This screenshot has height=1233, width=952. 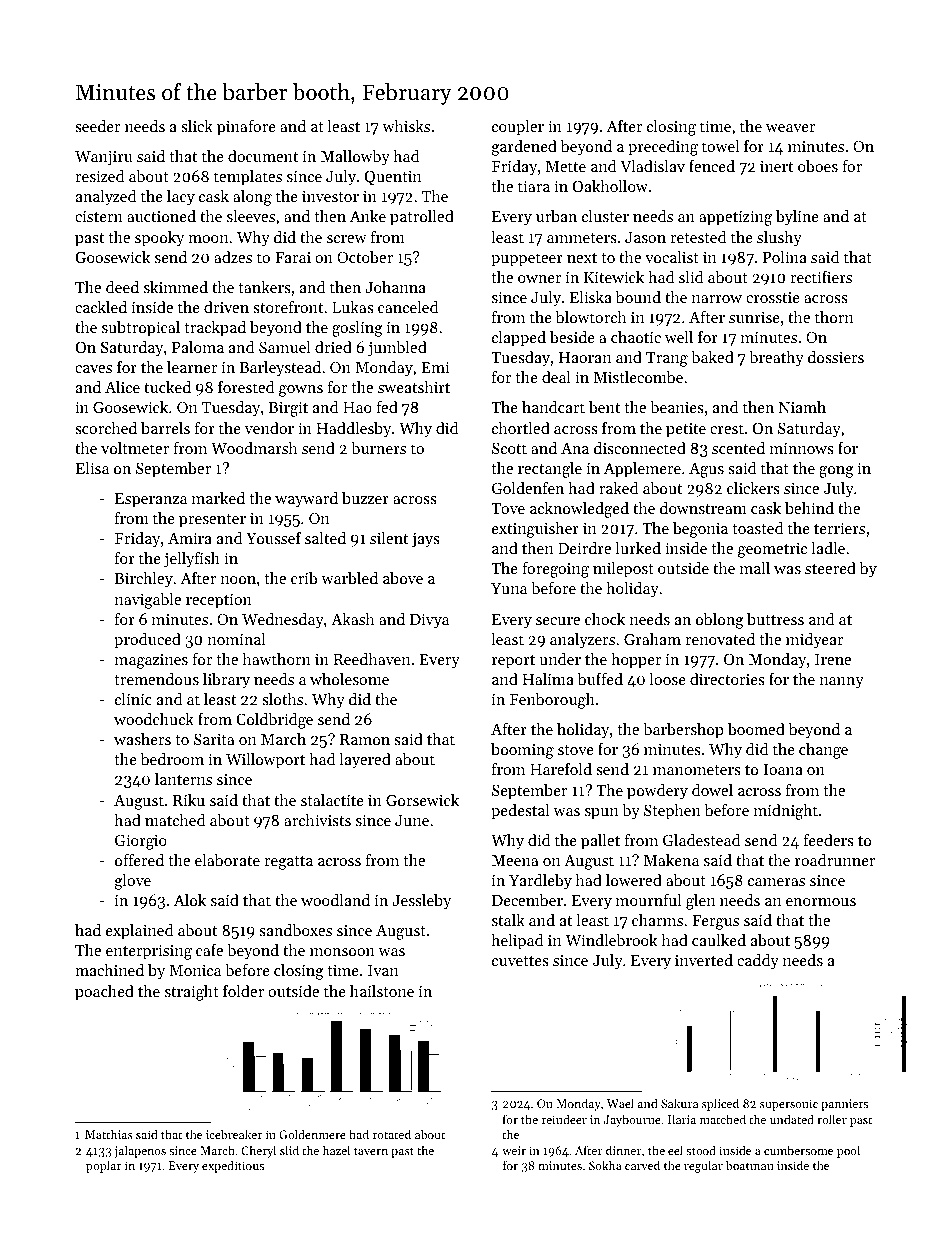 I want to click on marked, so click(x=218, y=498).
